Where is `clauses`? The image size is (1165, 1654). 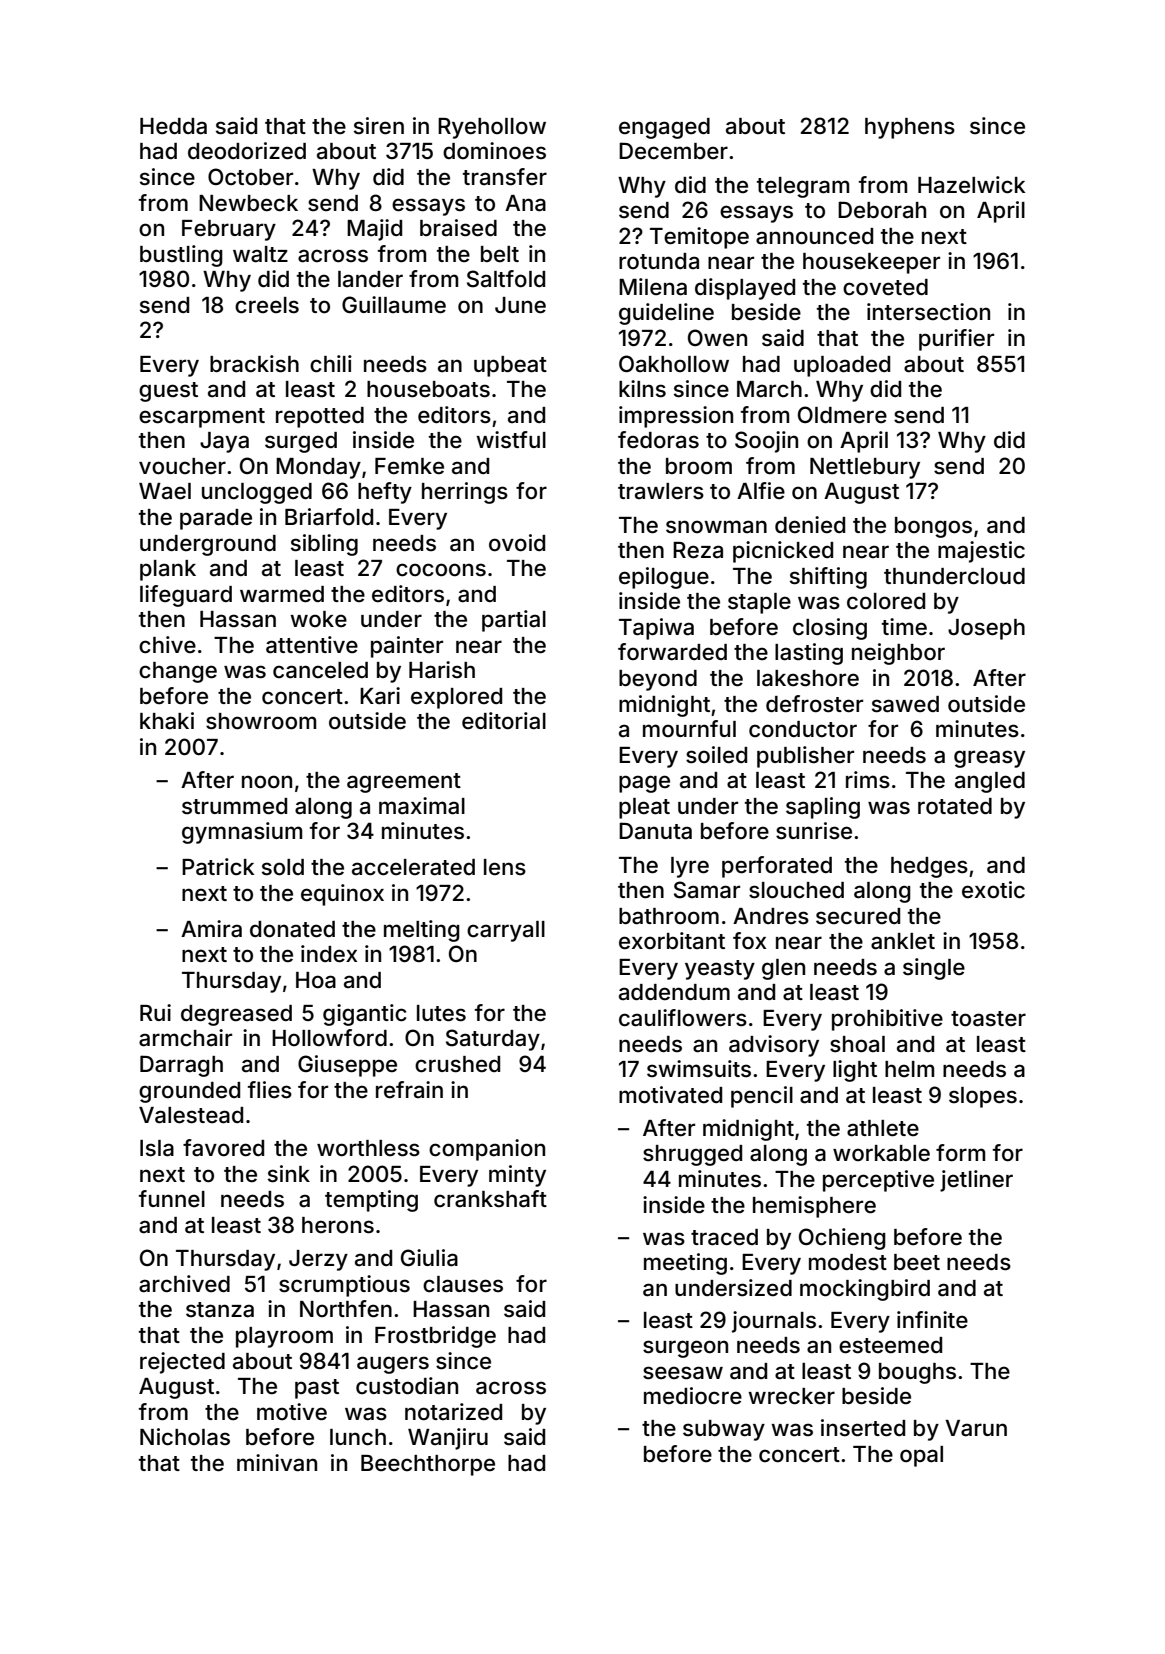 clauses is located at coordinates (463, 1284).
